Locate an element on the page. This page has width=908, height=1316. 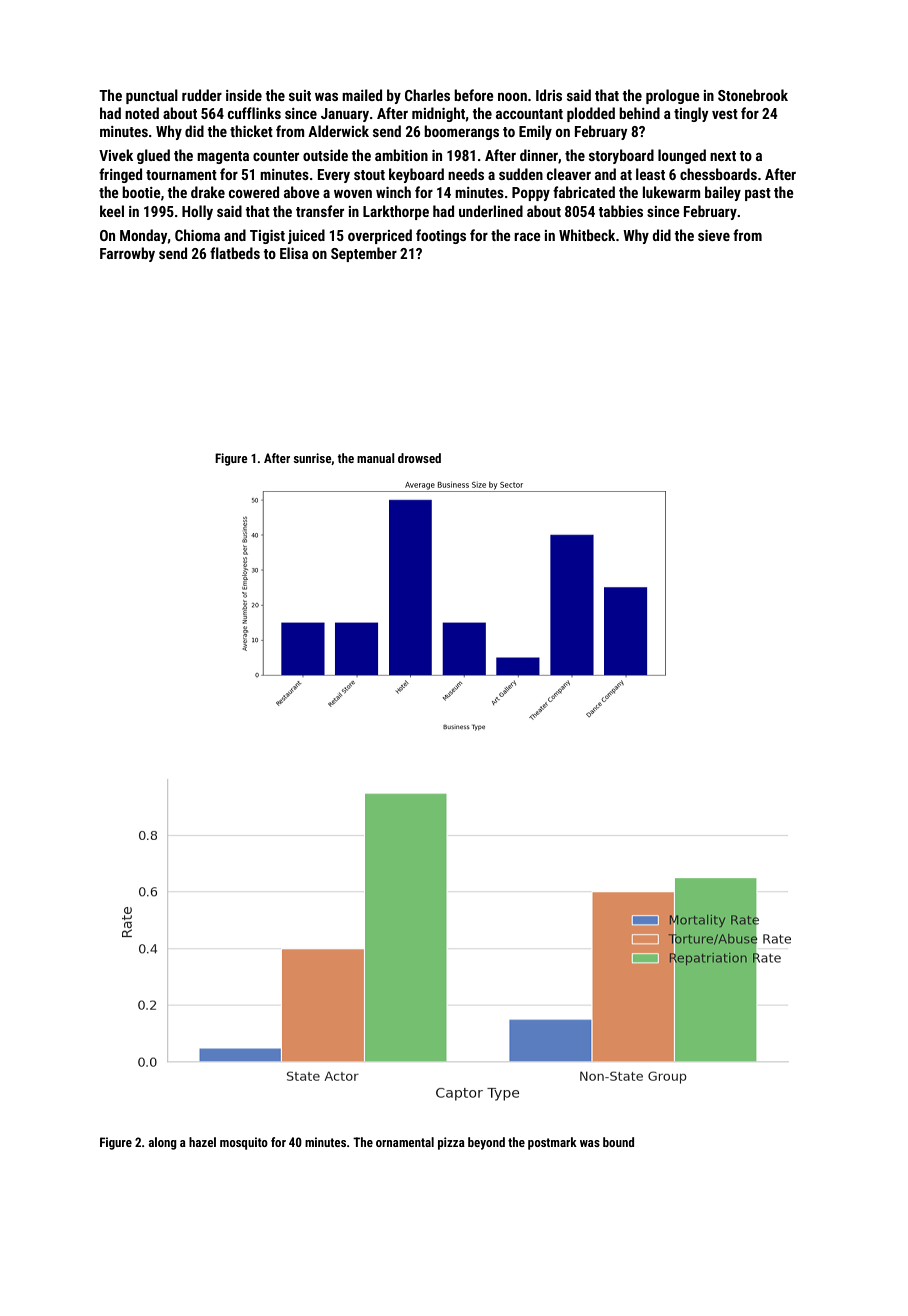
hazel is located at coordinates (202, 1142).
